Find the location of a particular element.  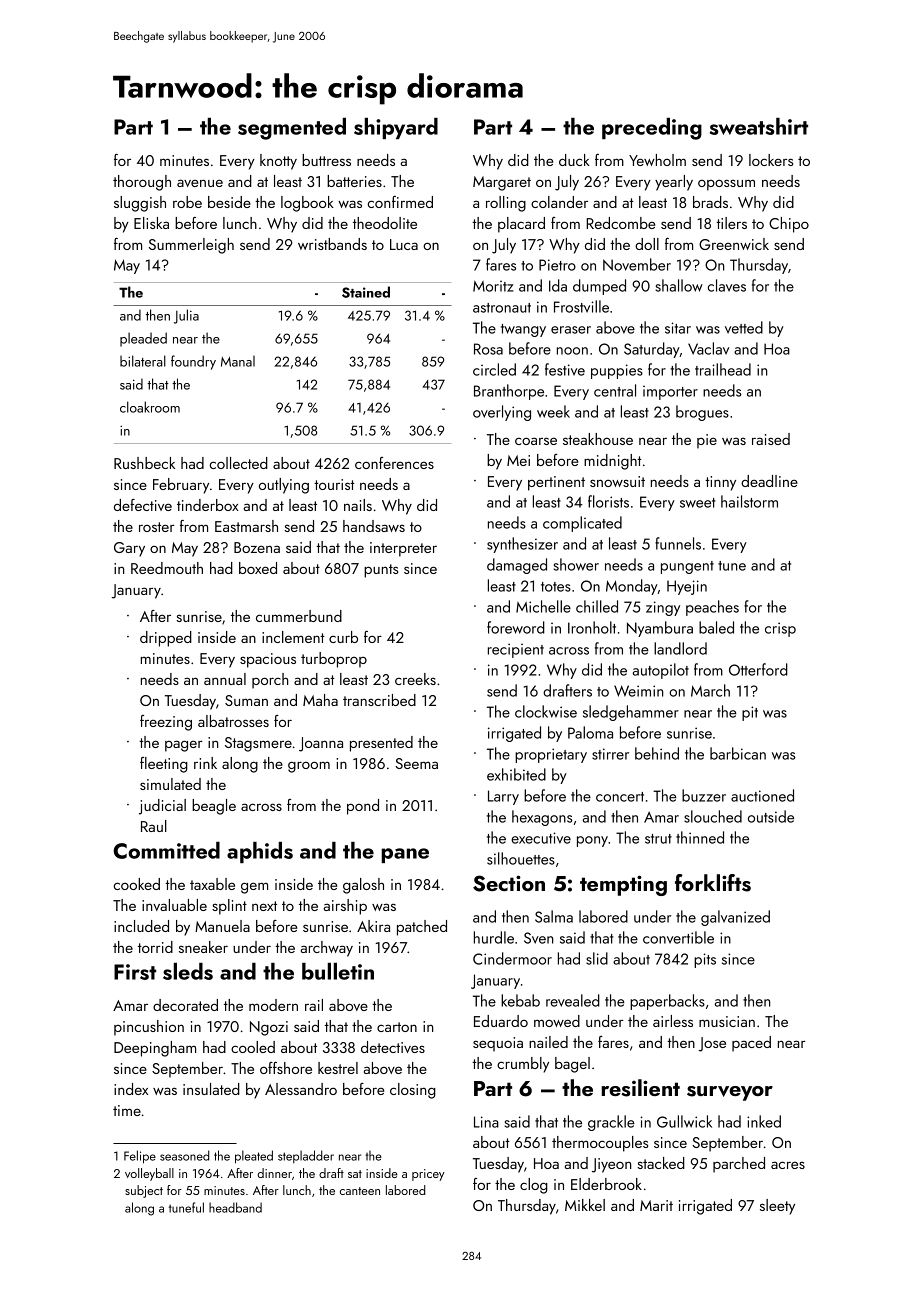

pond is located at coordinates (363, 807).
